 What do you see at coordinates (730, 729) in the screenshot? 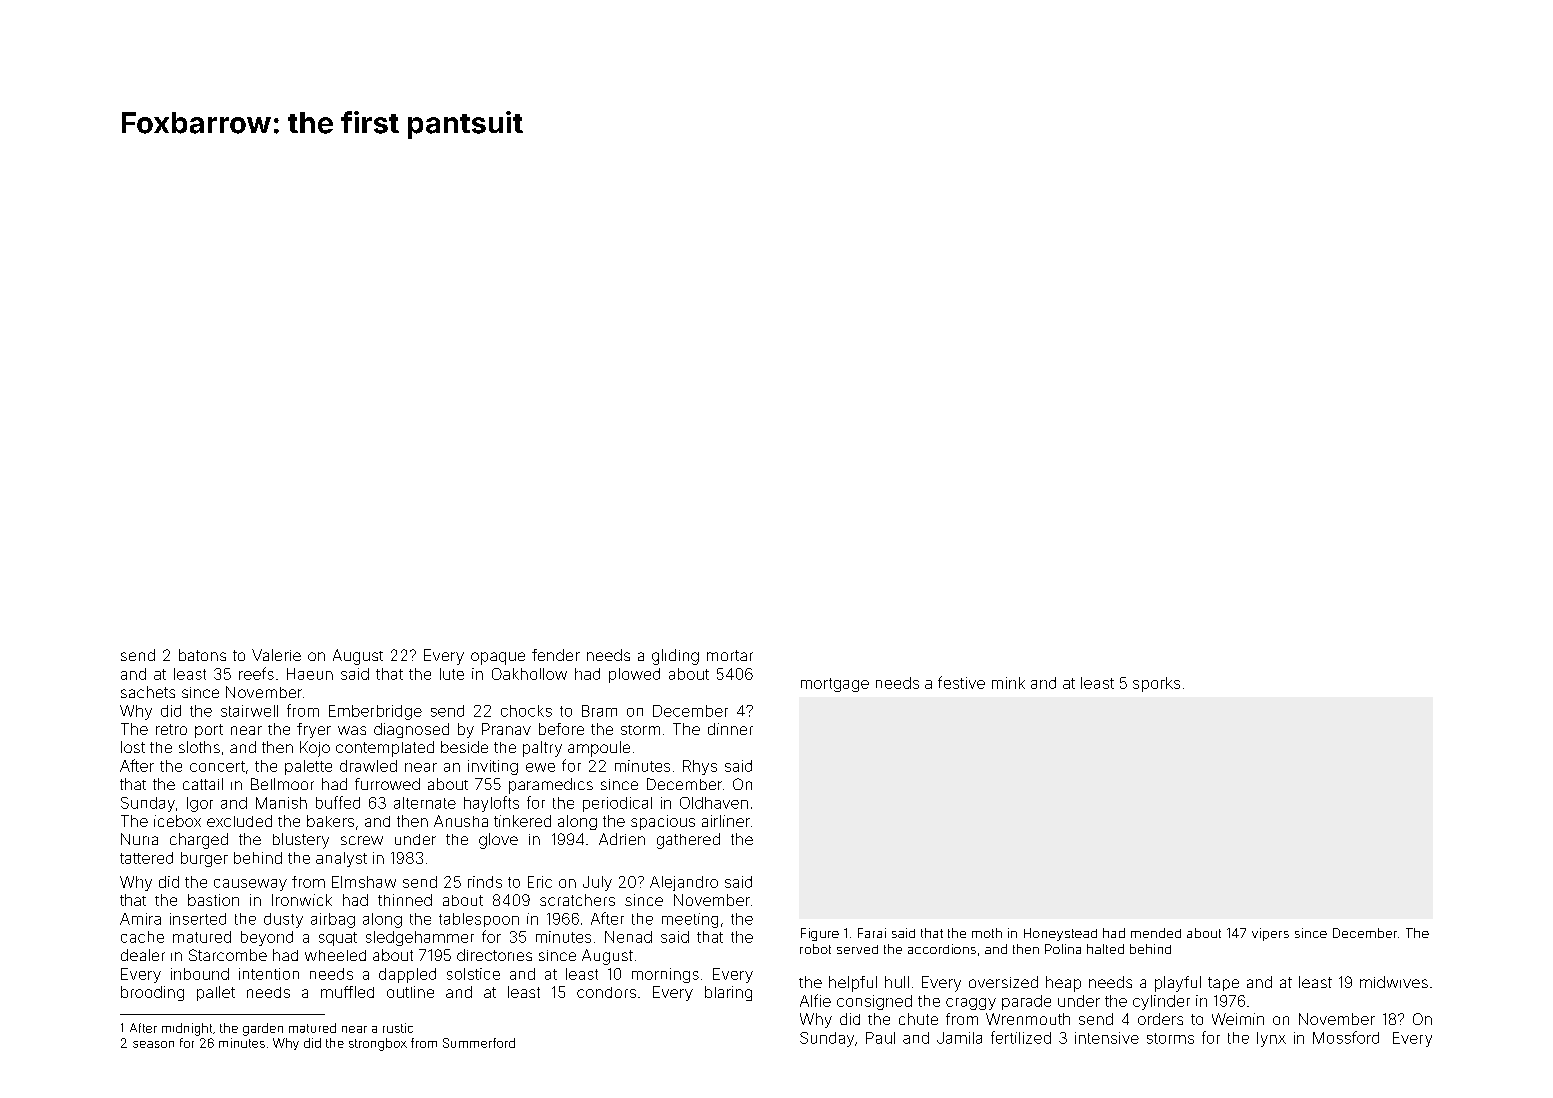
I see `dinner` at bounding box center [730, 729].
